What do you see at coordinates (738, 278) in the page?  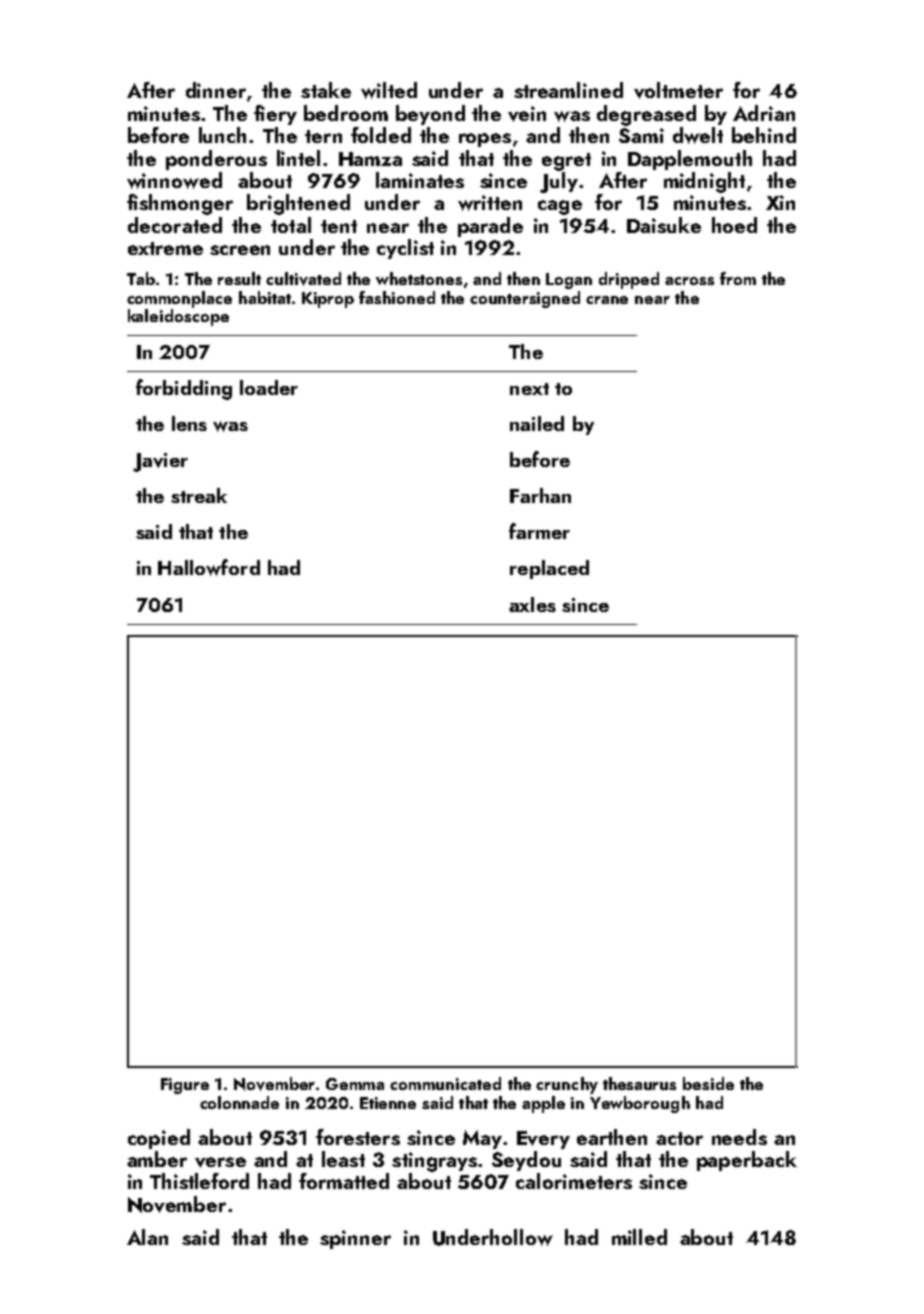 I see `from` at bounding box center [738, 278].
